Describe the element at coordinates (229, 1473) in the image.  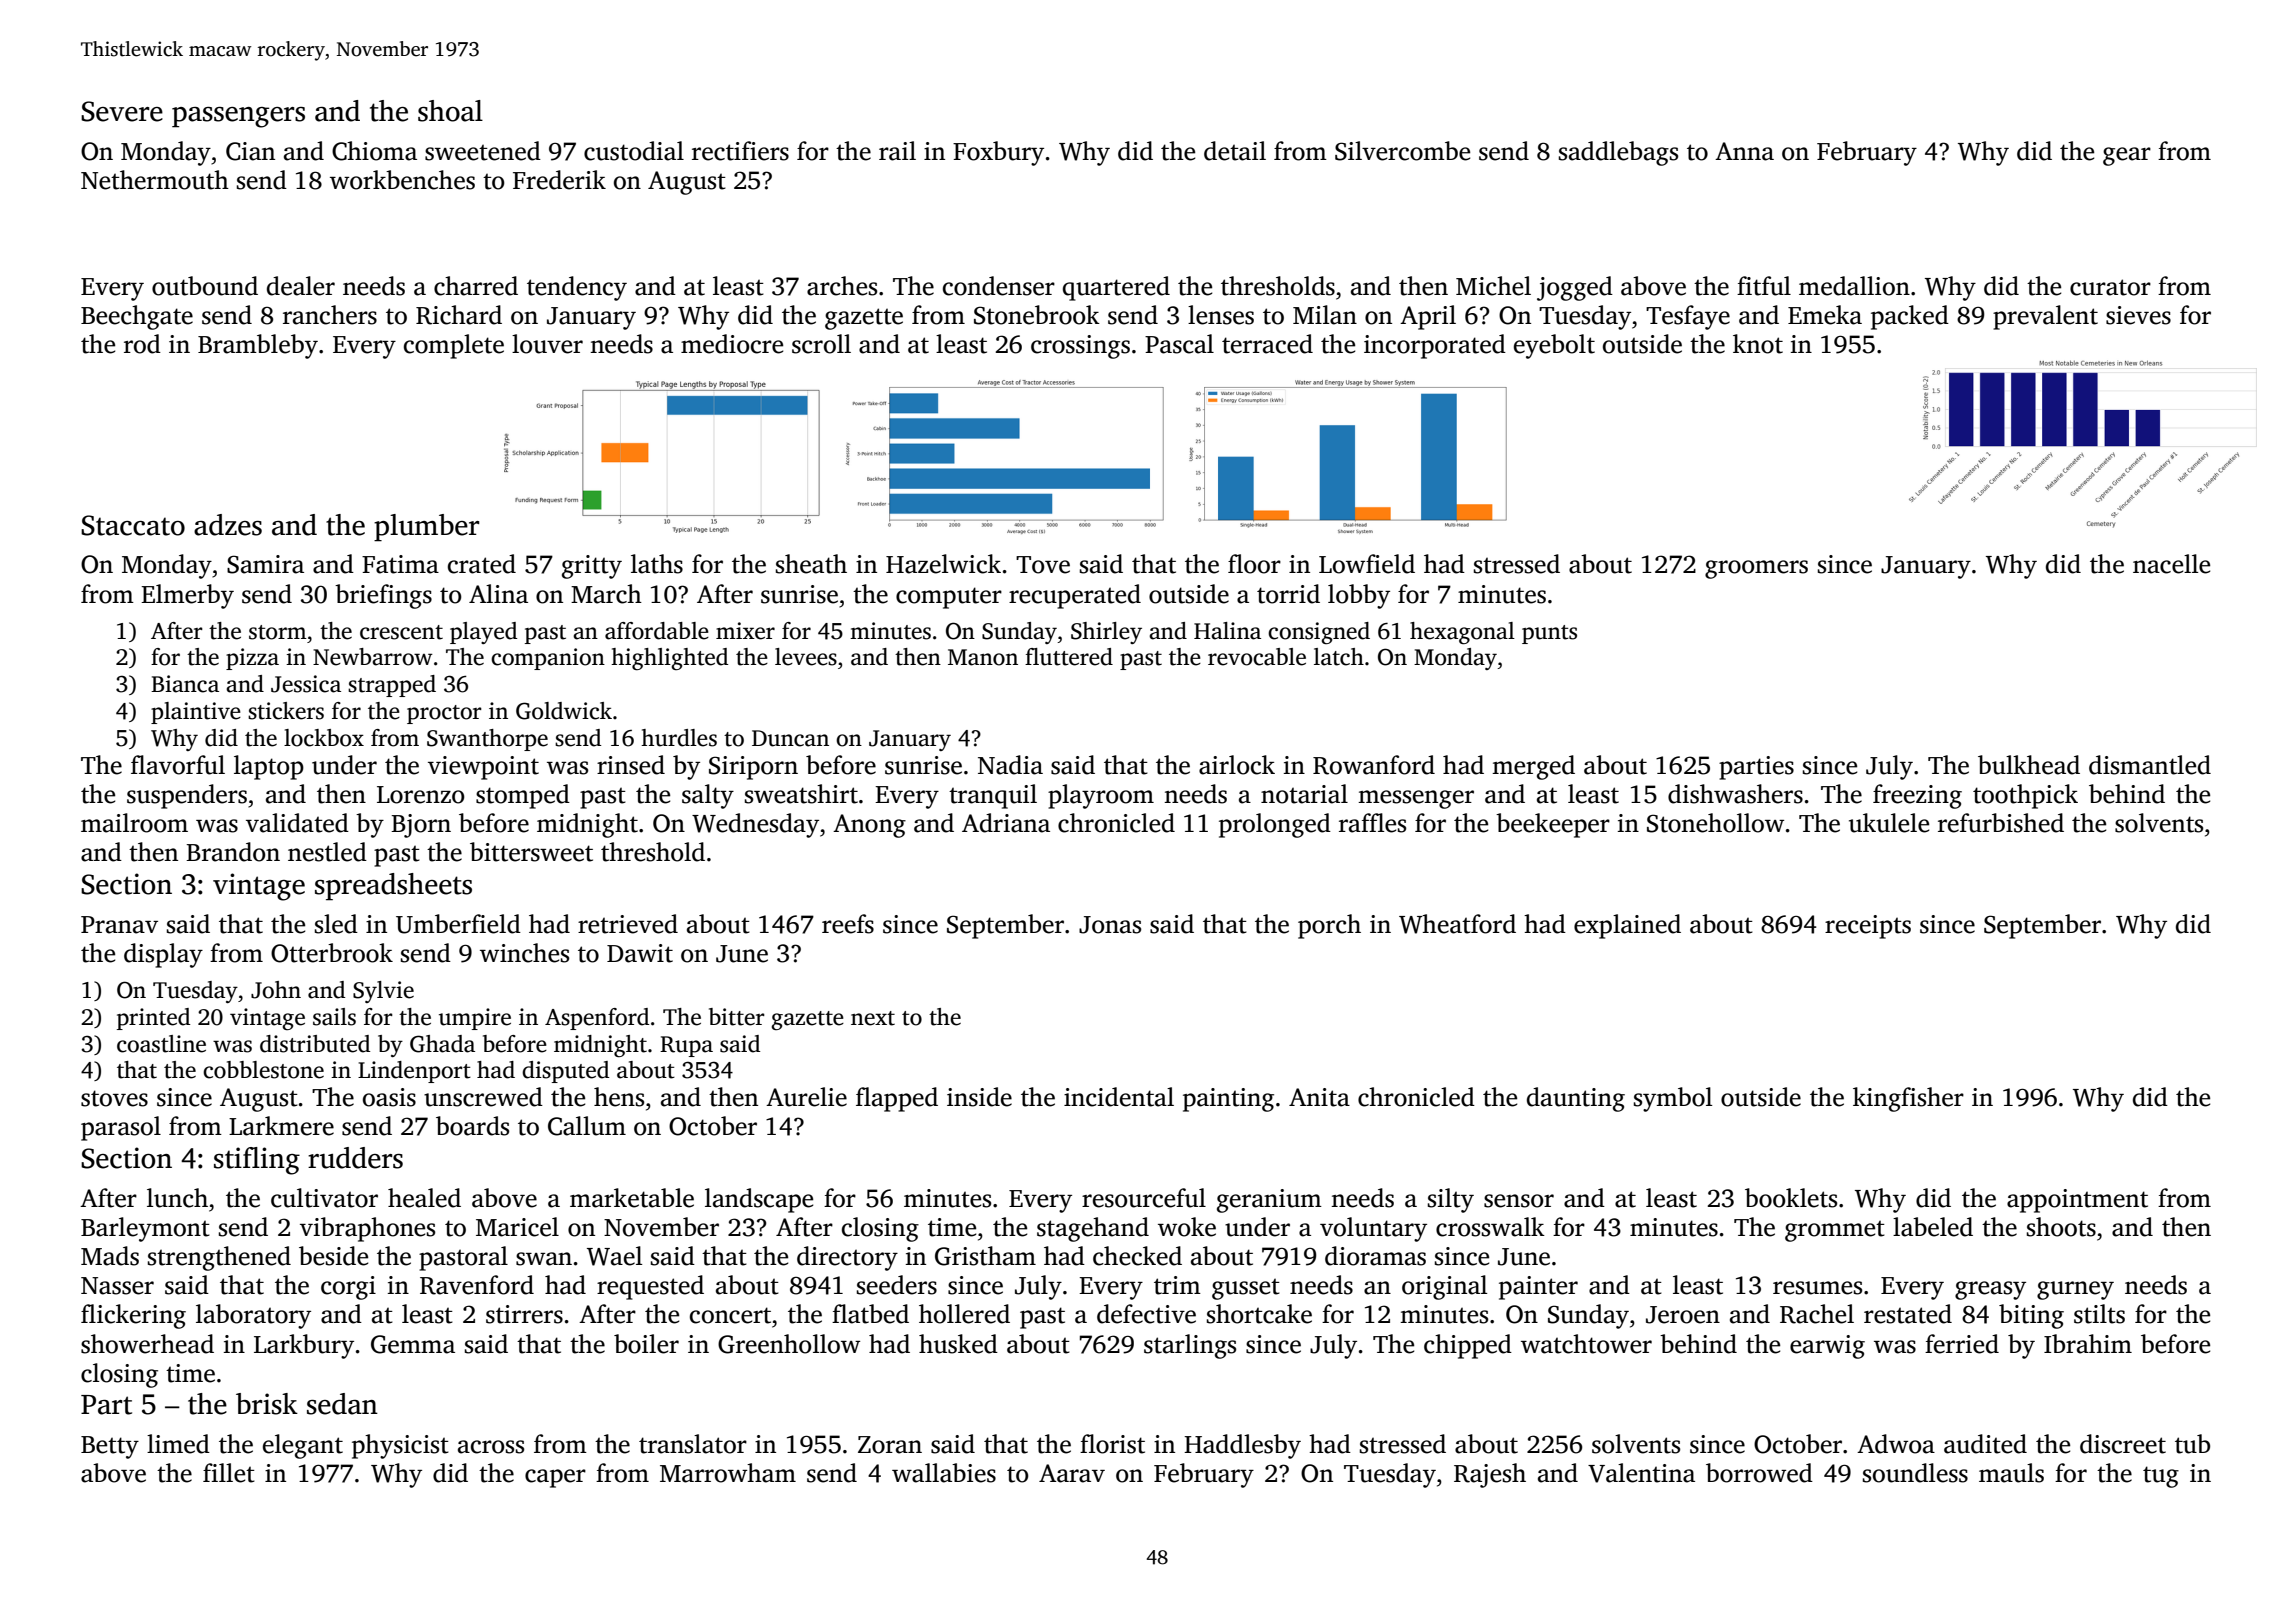
I see `fillet` at that location.
